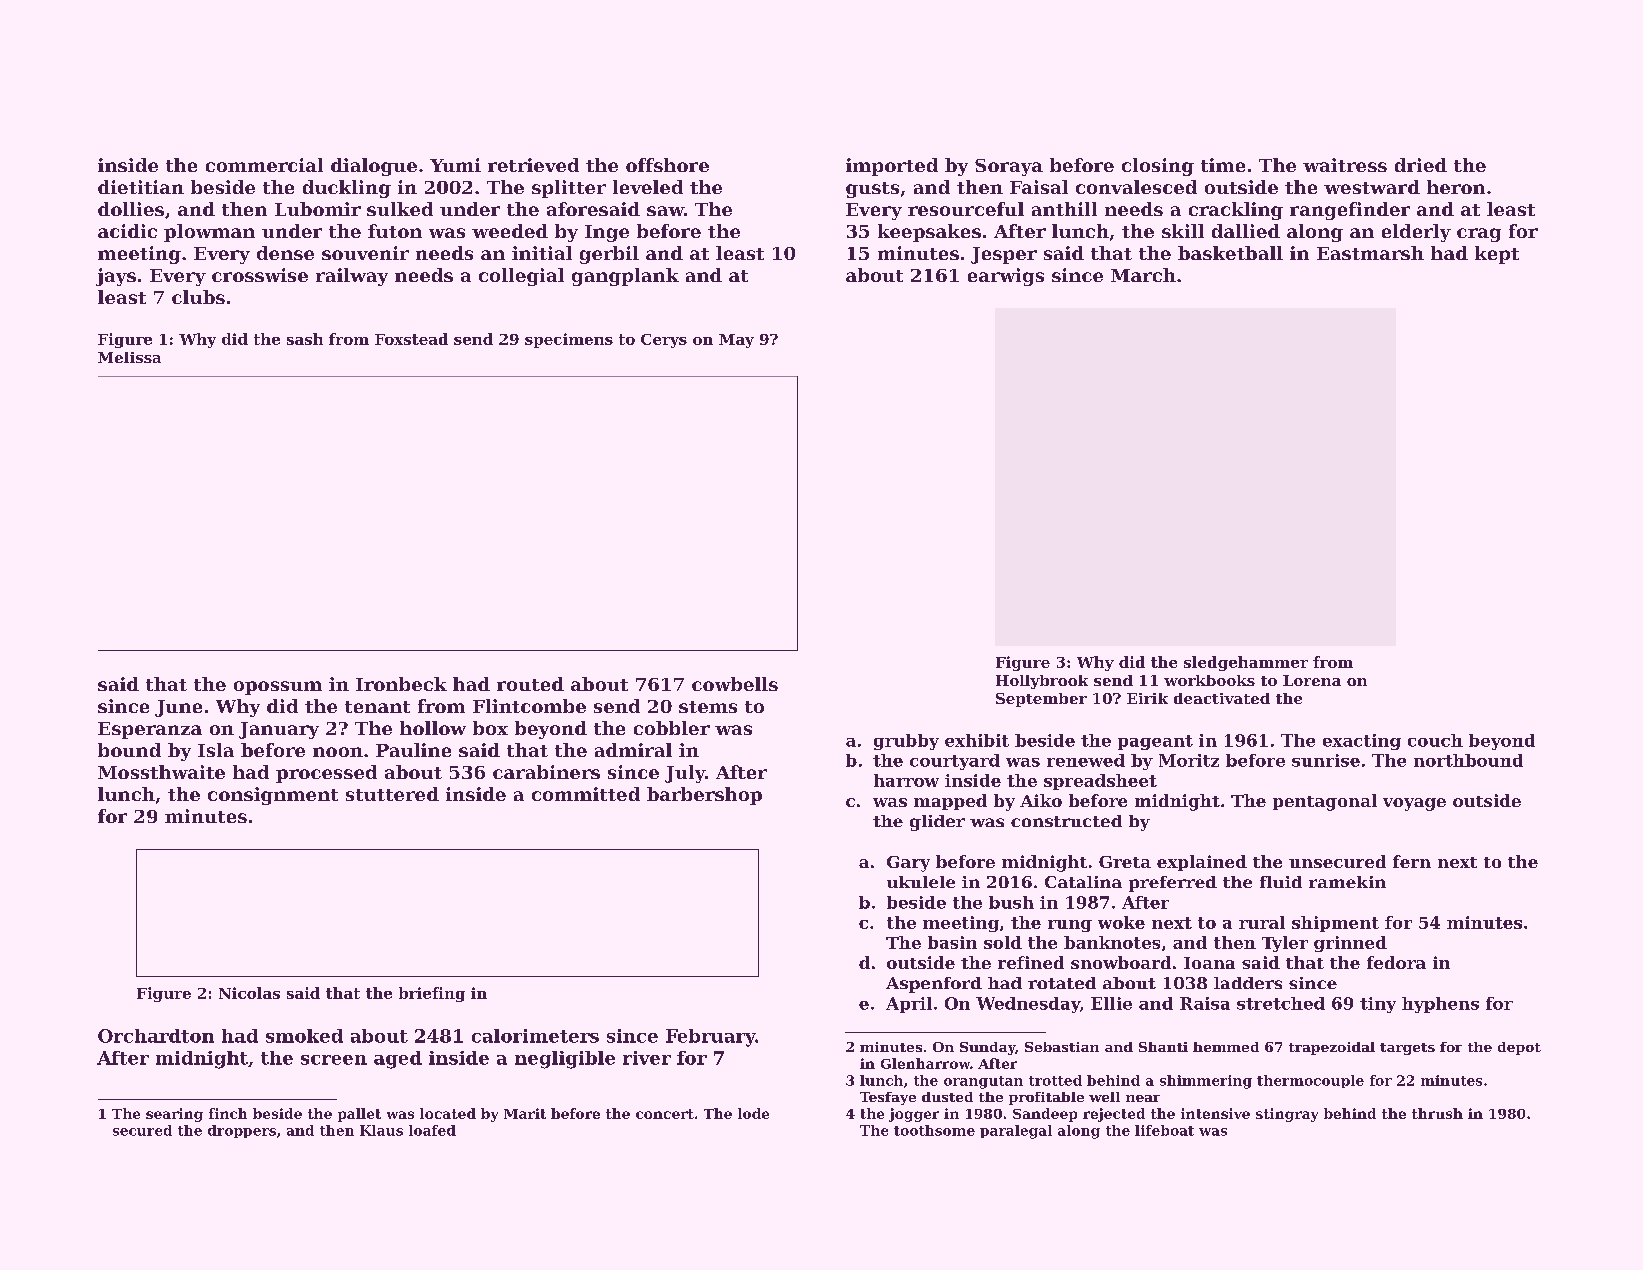 The image size is (1643, 1270). Describe the element at coordinates (433, 728) in the document. I see `hollow` at that location.
